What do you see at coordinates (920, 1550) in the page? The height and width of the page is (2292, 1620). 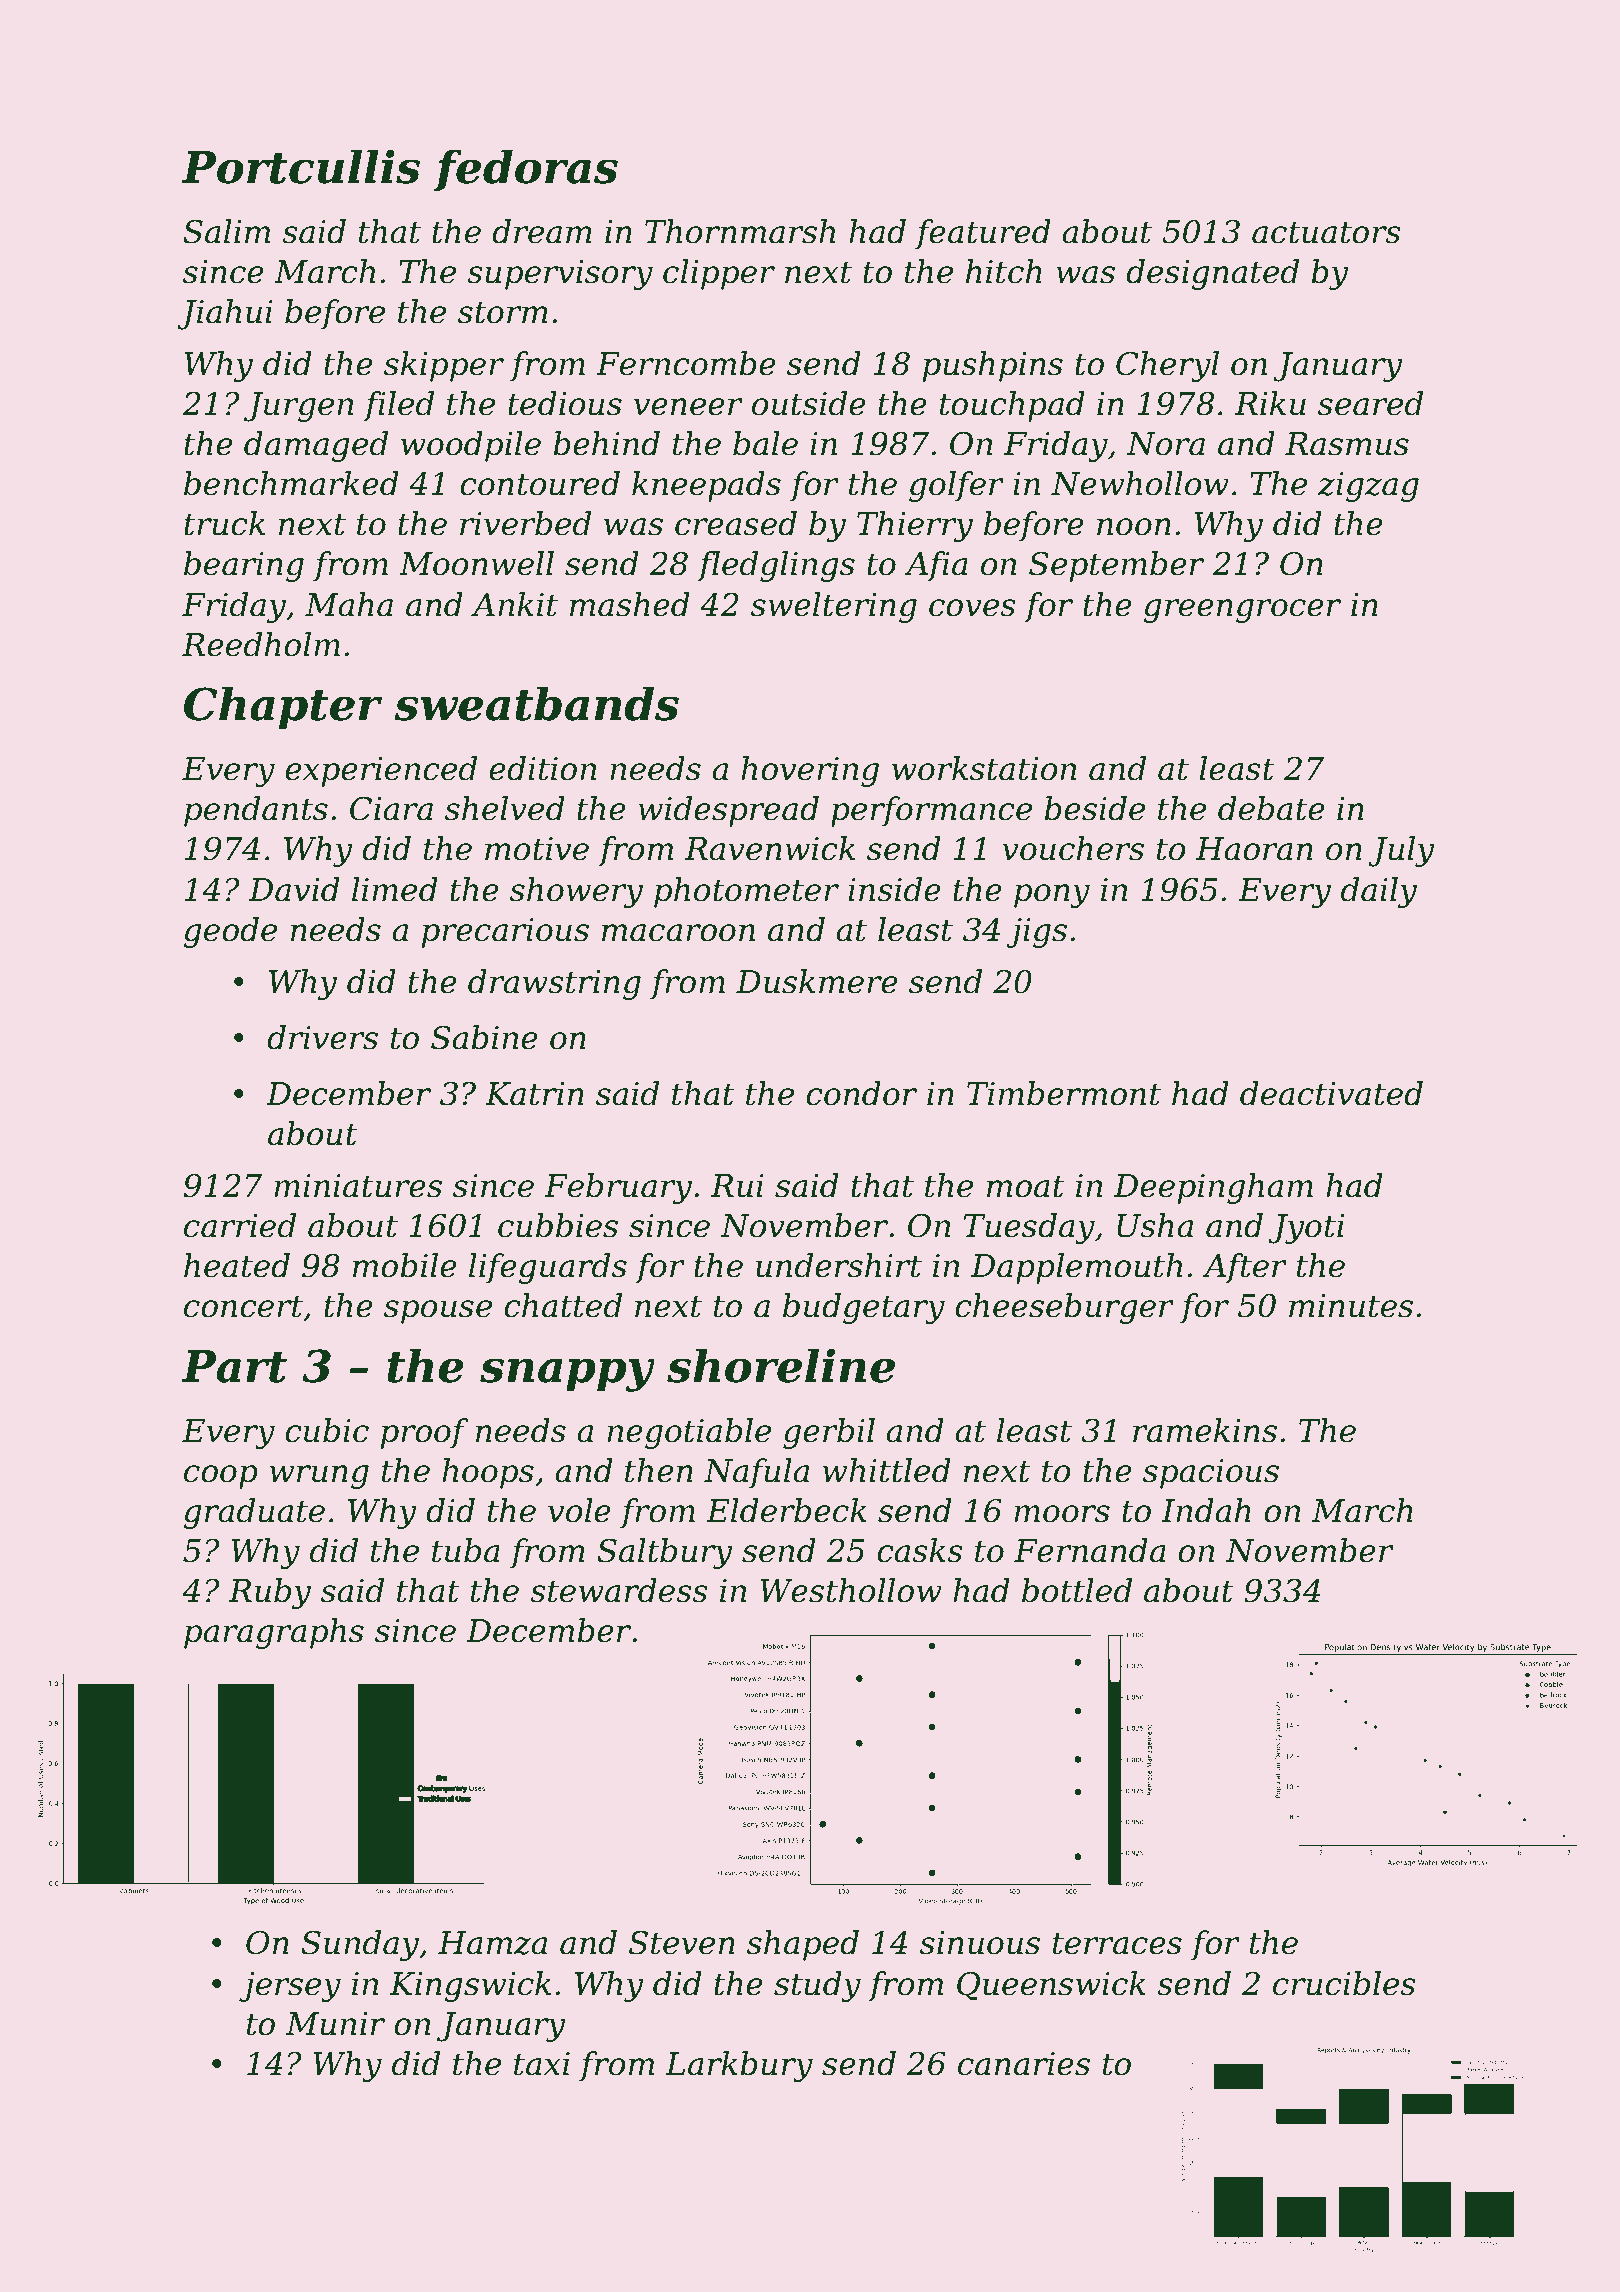 I see `casks` at bounding box center [920, 1550].
